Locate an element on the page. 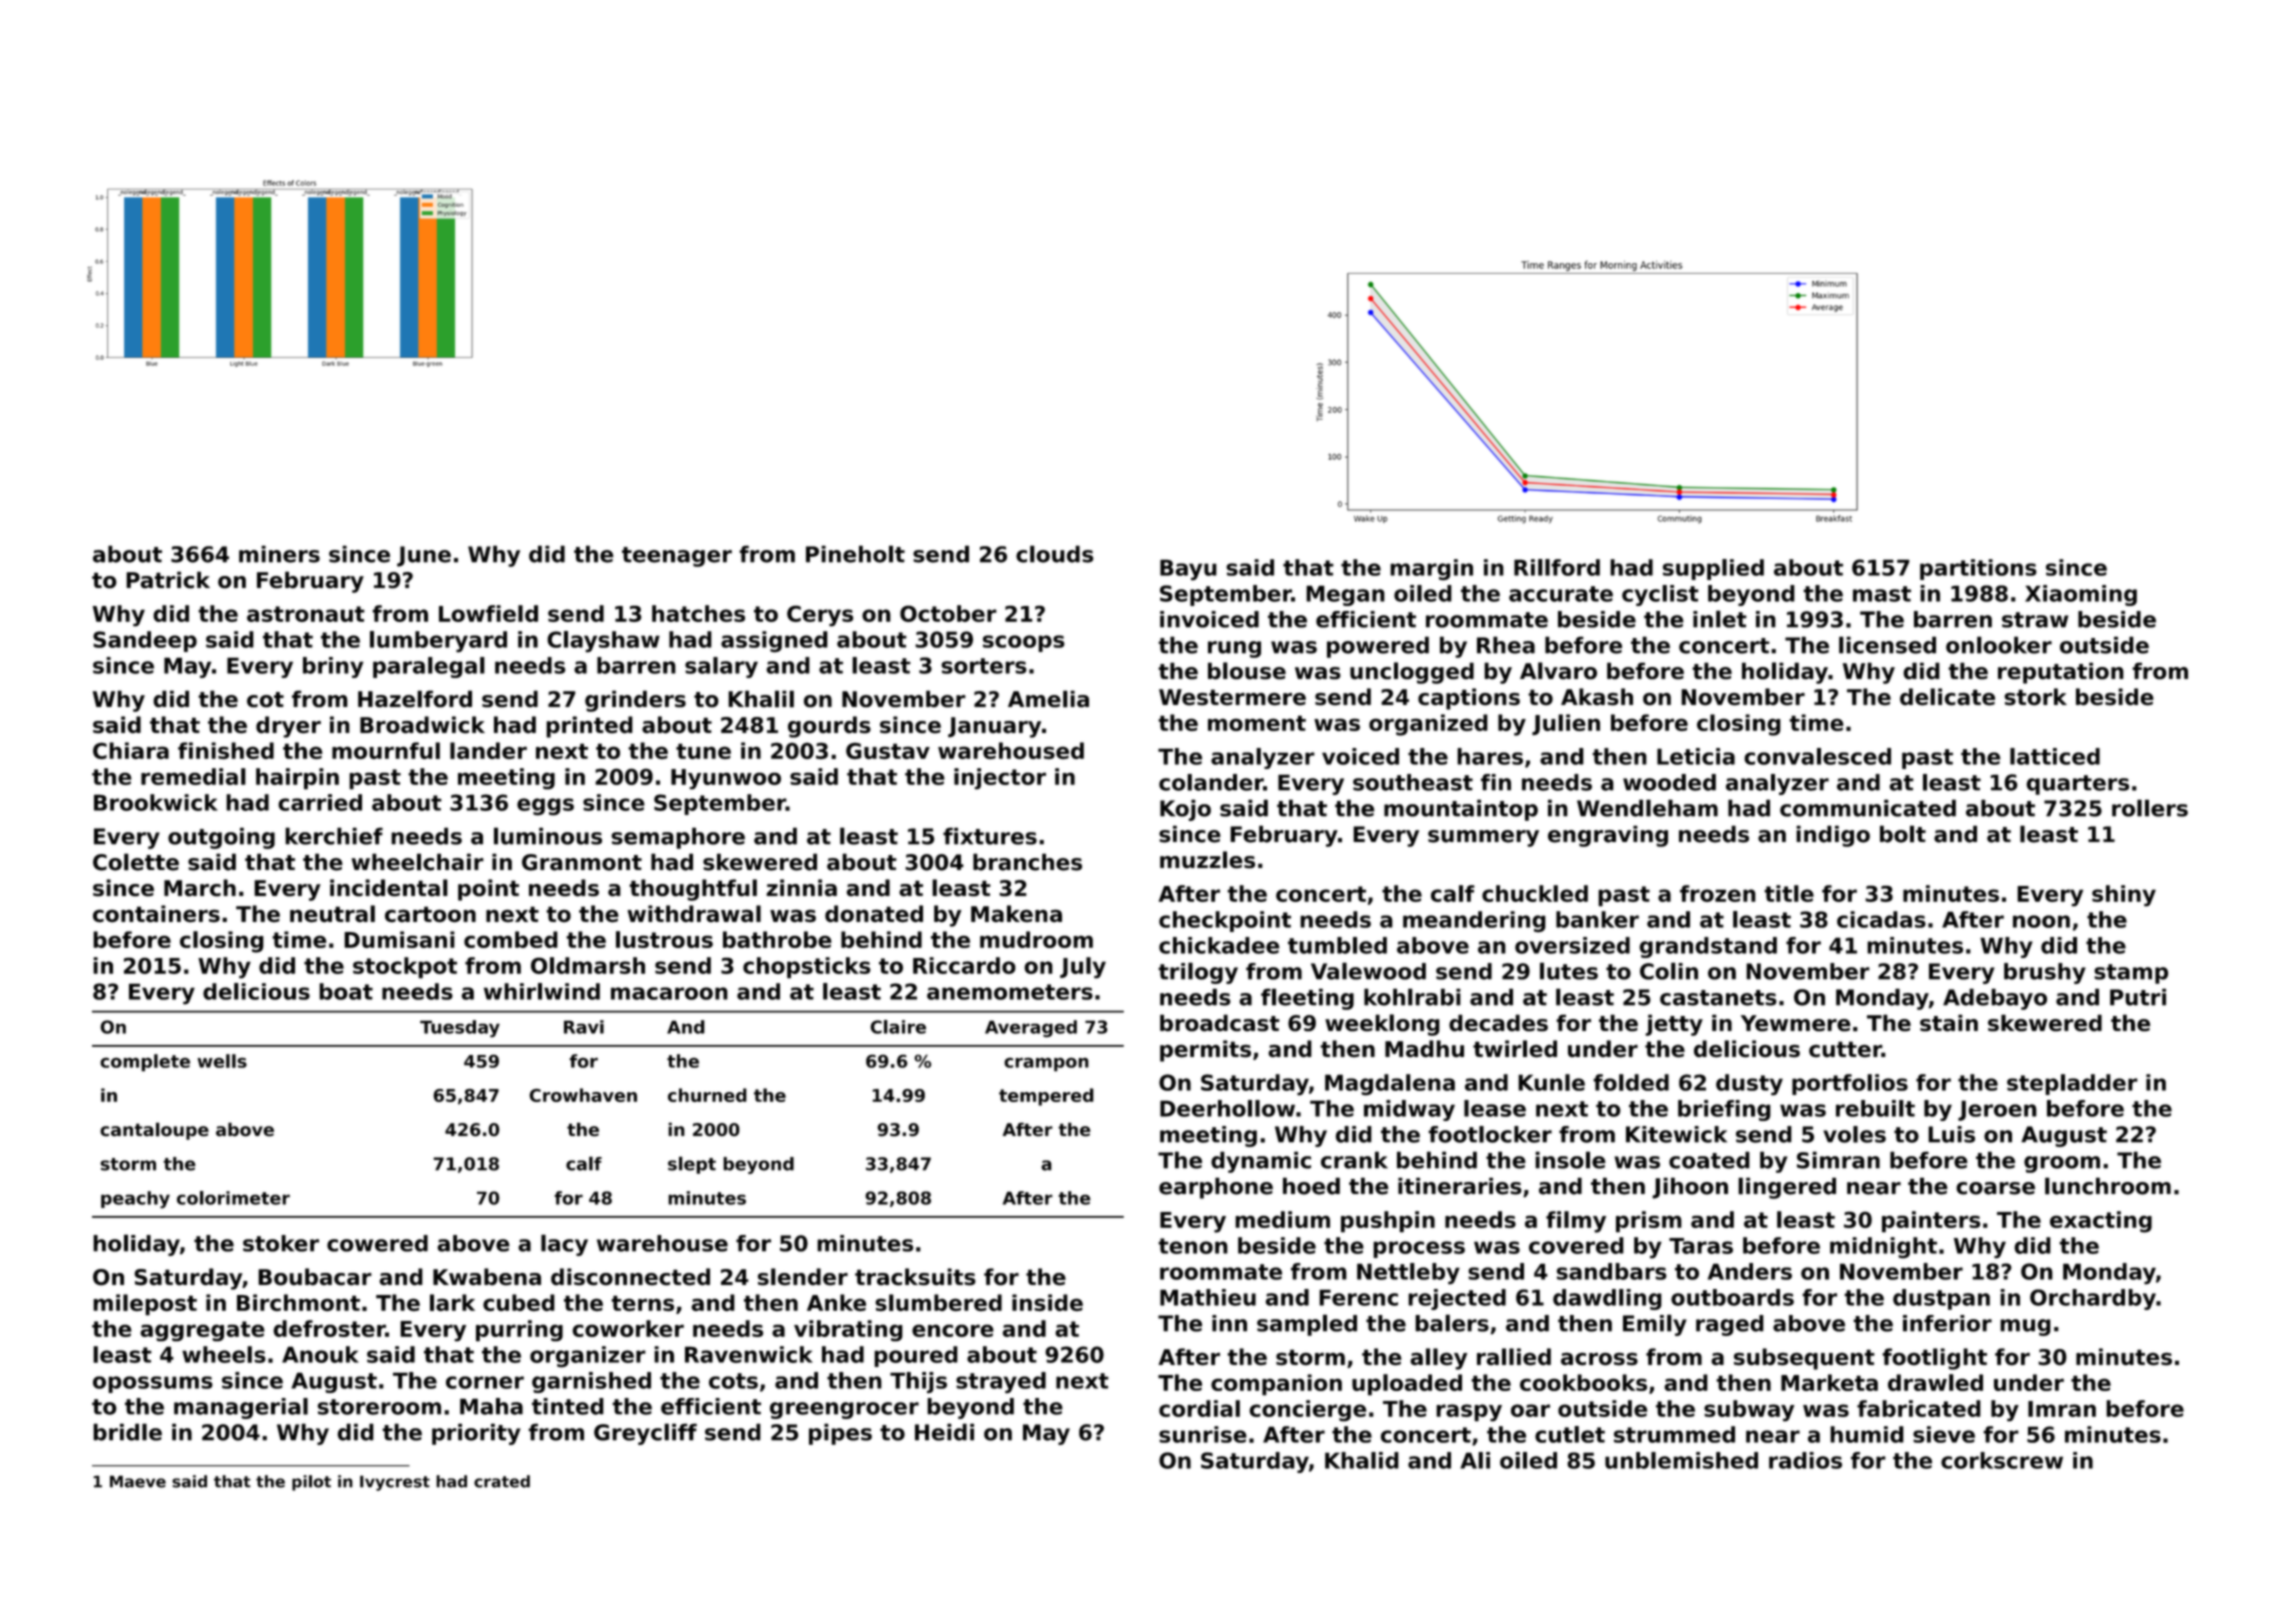  sampled is located at coordinates (1307, 1325).
